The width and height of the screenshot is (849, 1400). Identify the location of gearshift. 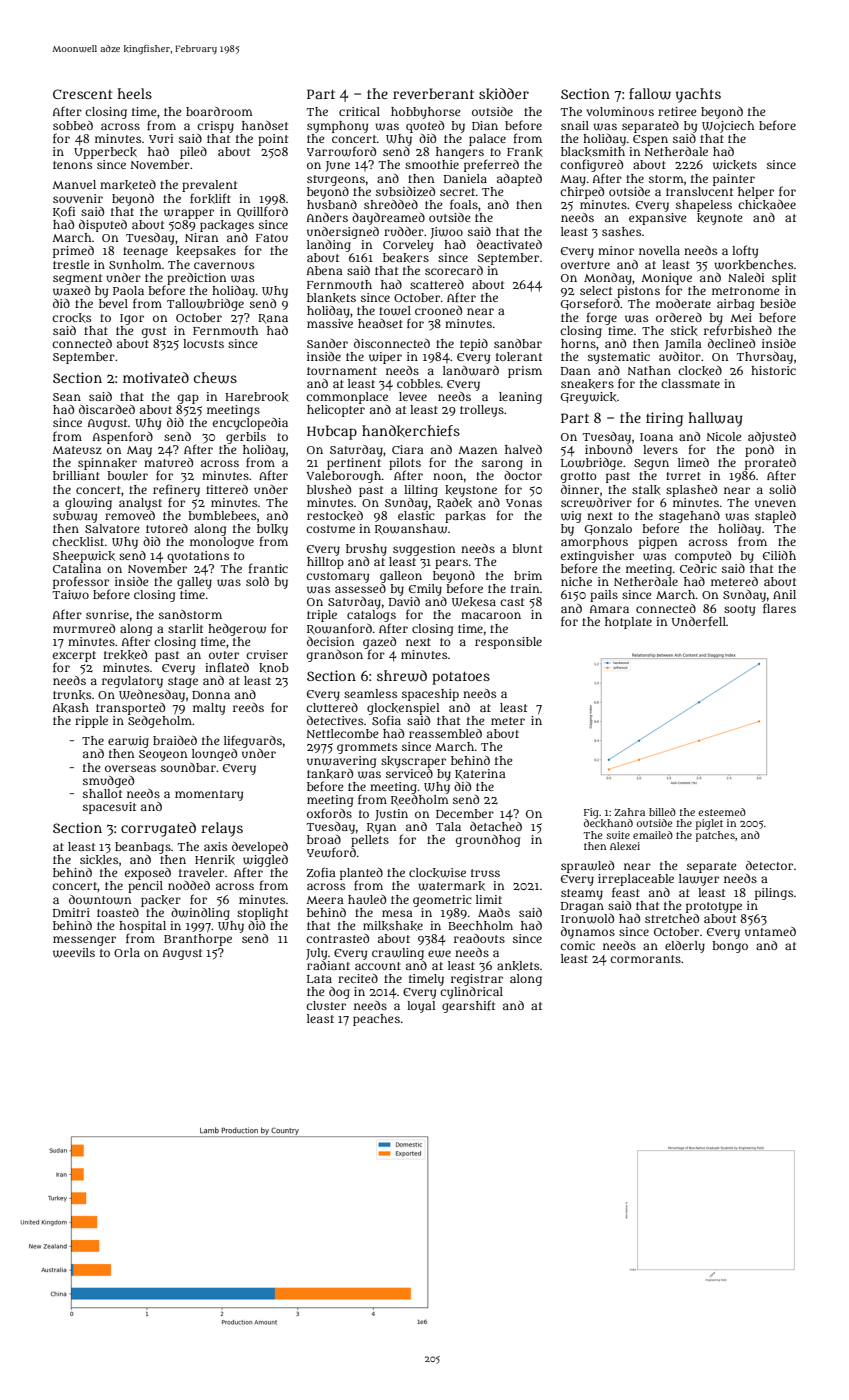
(468, 1006).
